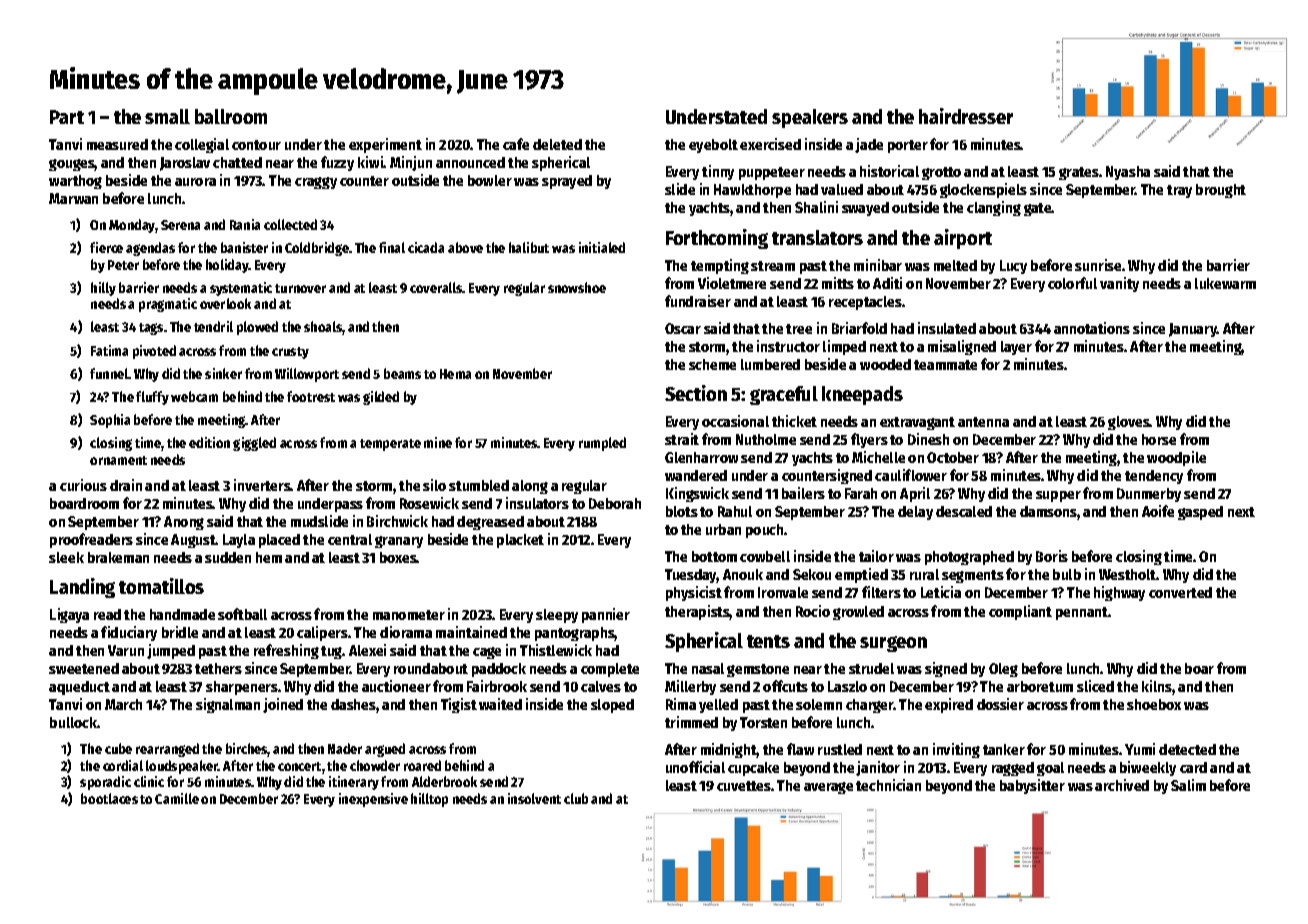 The image size is (1308, 924). Describe the element at coordinates (1158, 511) in the image. I see `Aoife` at that location.
